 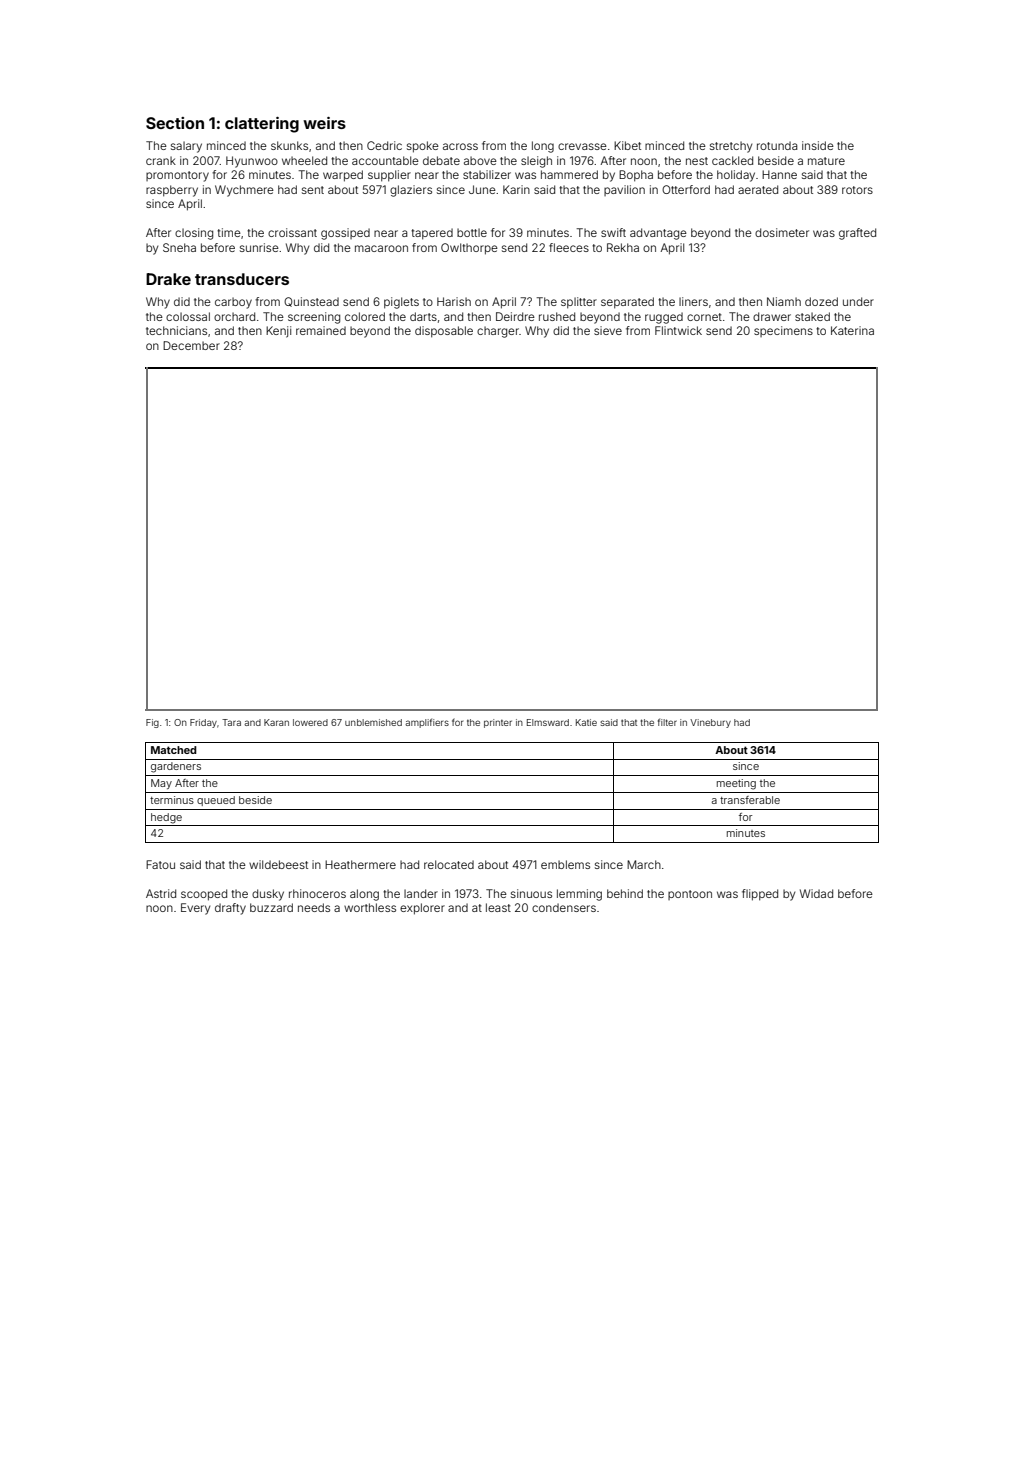 I want to click on unblemished, so click(x=373, y=722).
